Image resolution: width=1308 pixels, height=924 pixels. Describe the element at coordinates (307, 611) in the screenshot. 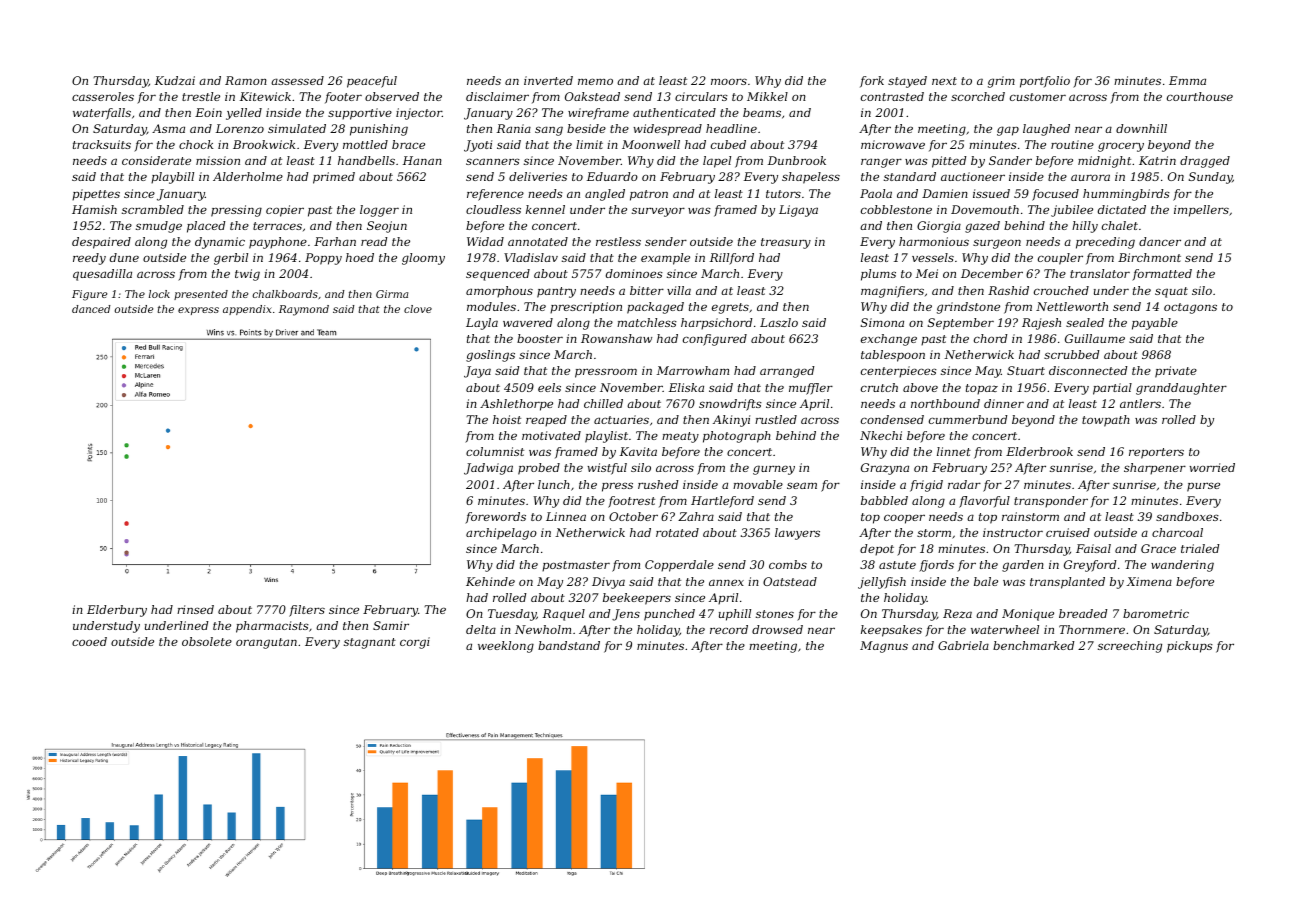

I see `filters` at that location.
